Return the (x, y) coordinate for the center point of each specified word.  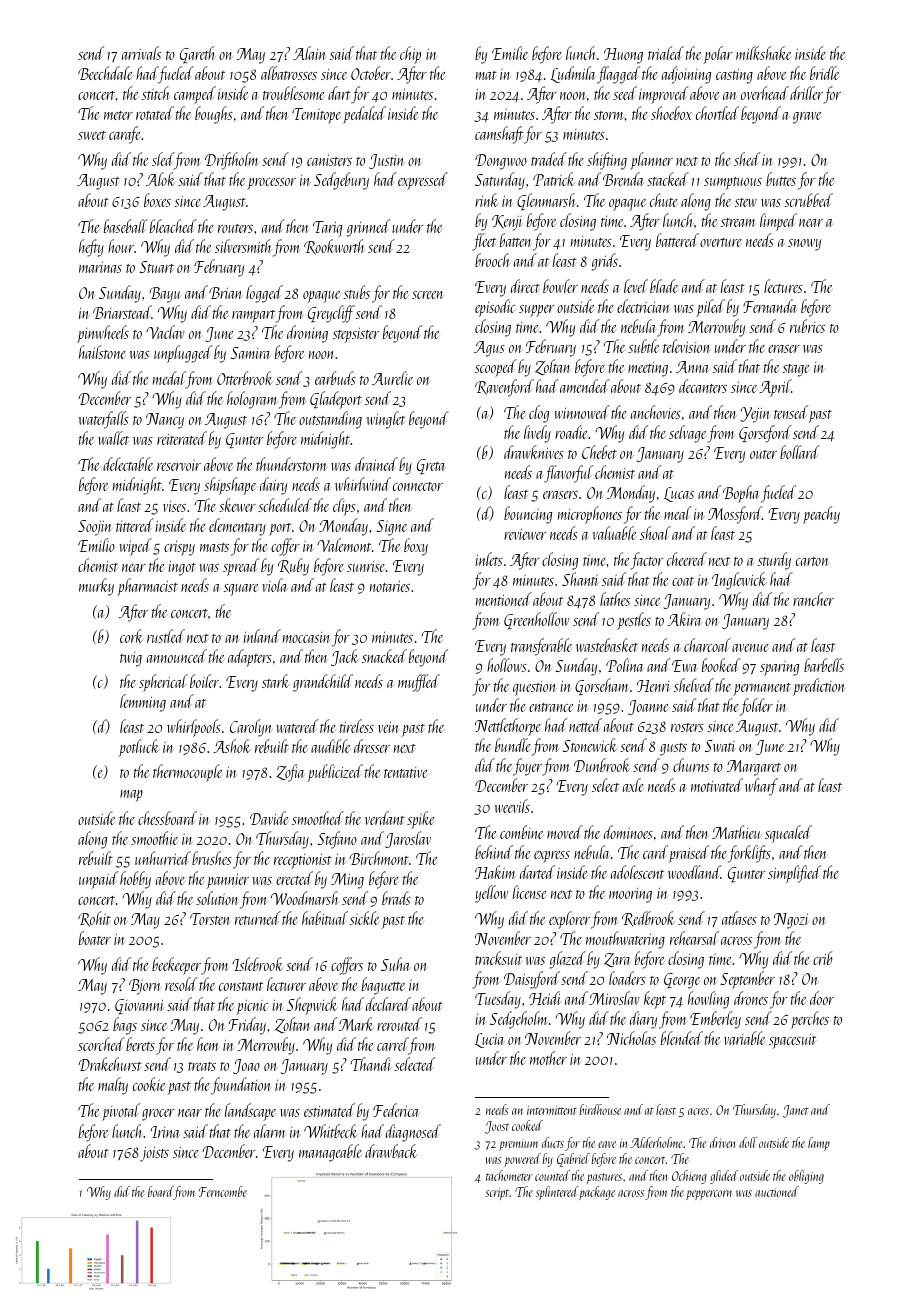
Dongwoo (501, 162)
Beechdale (105, 73)
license (530, 892)
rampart (253, 316)
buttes (781, 179)
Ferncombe (223, 1191)
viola (275, 585)
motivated (717, 785)
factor (647, 561)
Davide (269, 818)
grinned (368, 228)
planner (651, 161)
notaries (390, 586)
